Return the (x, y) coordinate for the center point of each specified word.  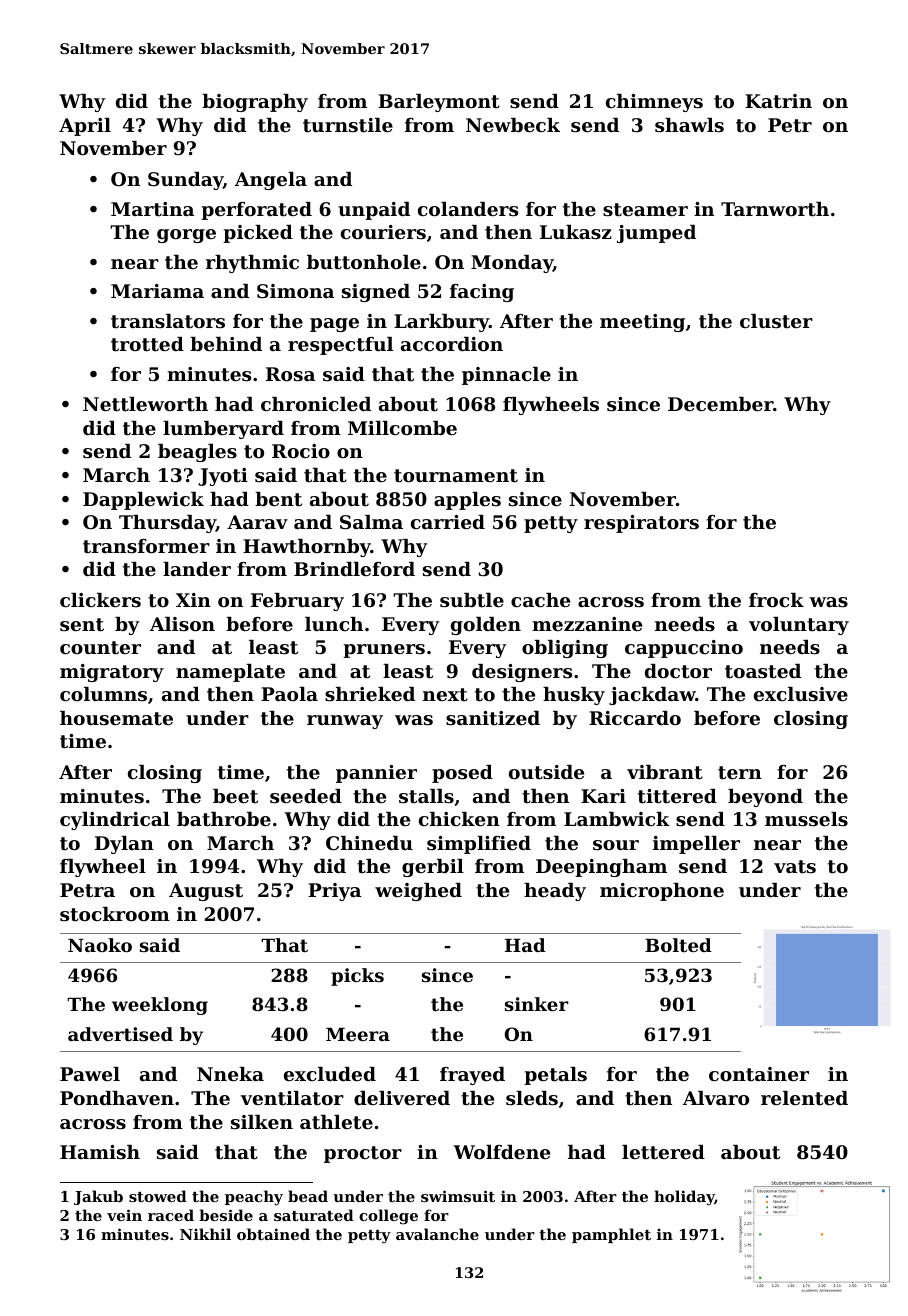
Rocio (301, 451)
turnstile (348, 125)
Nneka (230, 1074)
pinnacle (506, 376)
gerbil (433, 868)
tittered (677, 796)
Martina (152, 209)
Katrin (778, 101)
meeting (642, 323)
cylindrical (115, 821)
